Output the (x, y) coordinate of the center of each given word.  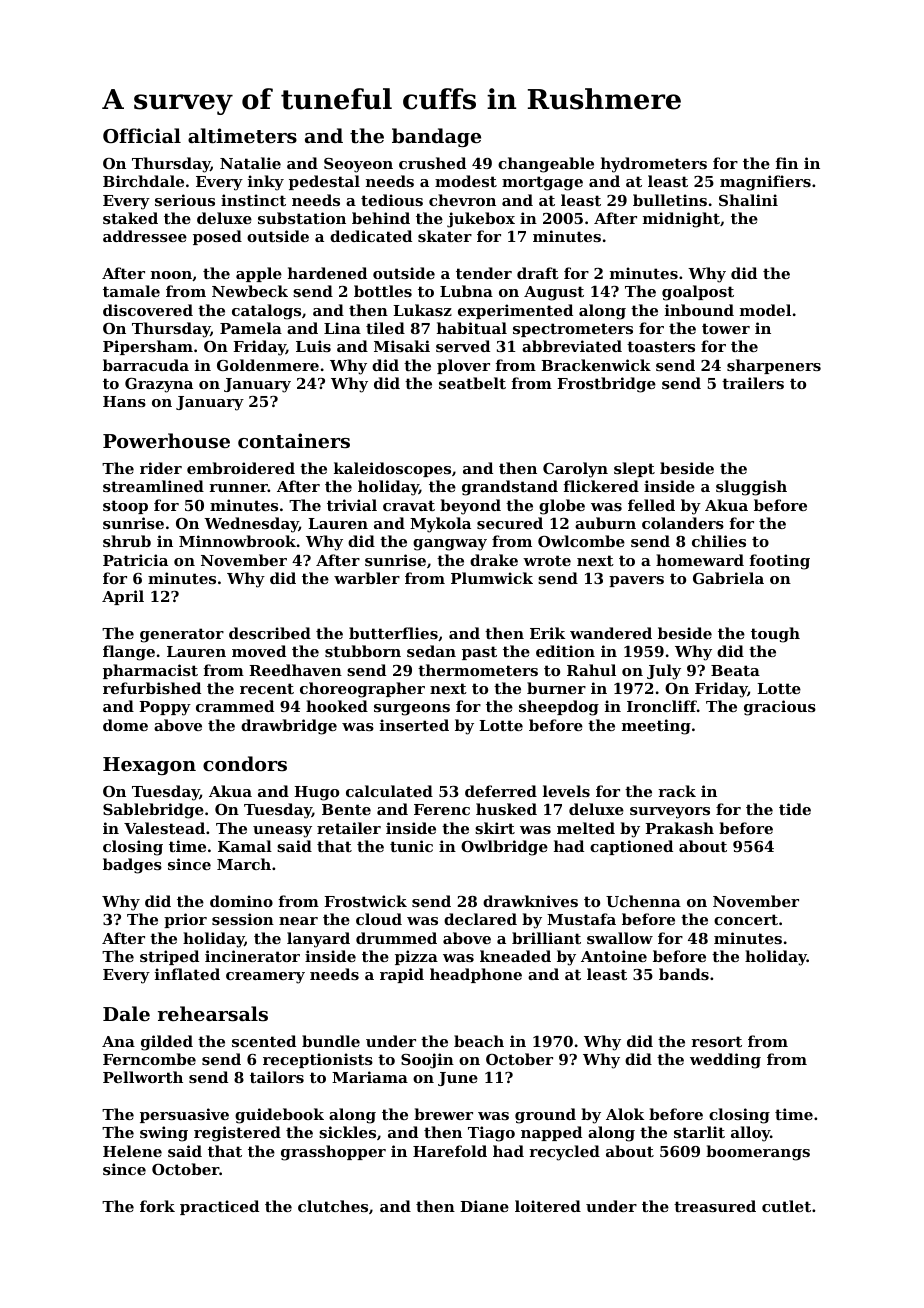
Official (142, 135)
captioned (631, 847)
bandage (436, 137)
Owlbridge (504, 848)
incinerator (252, 956)
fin (787, 163)
